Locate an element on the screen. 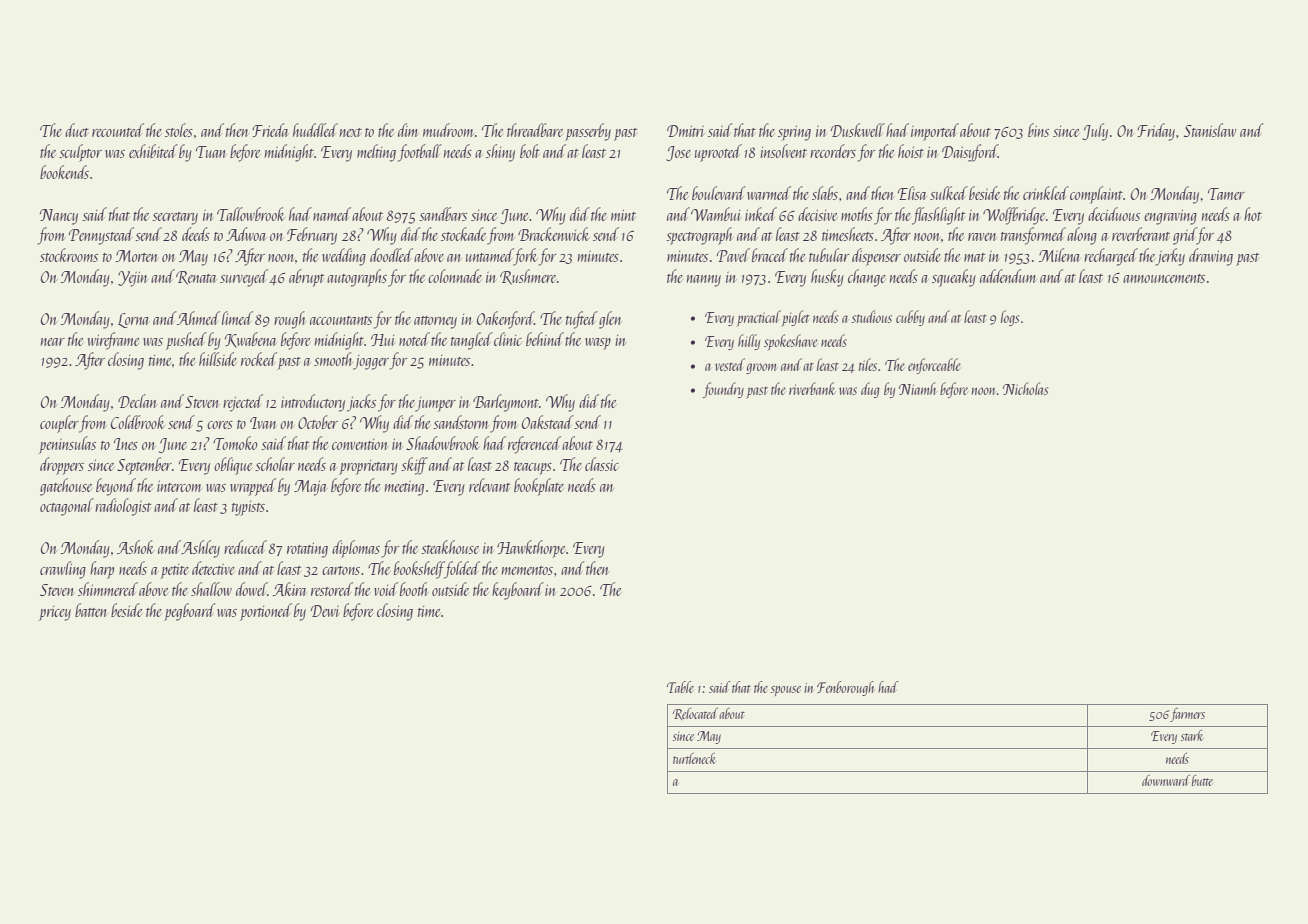  smooth is located at coordinates (333, 359).
